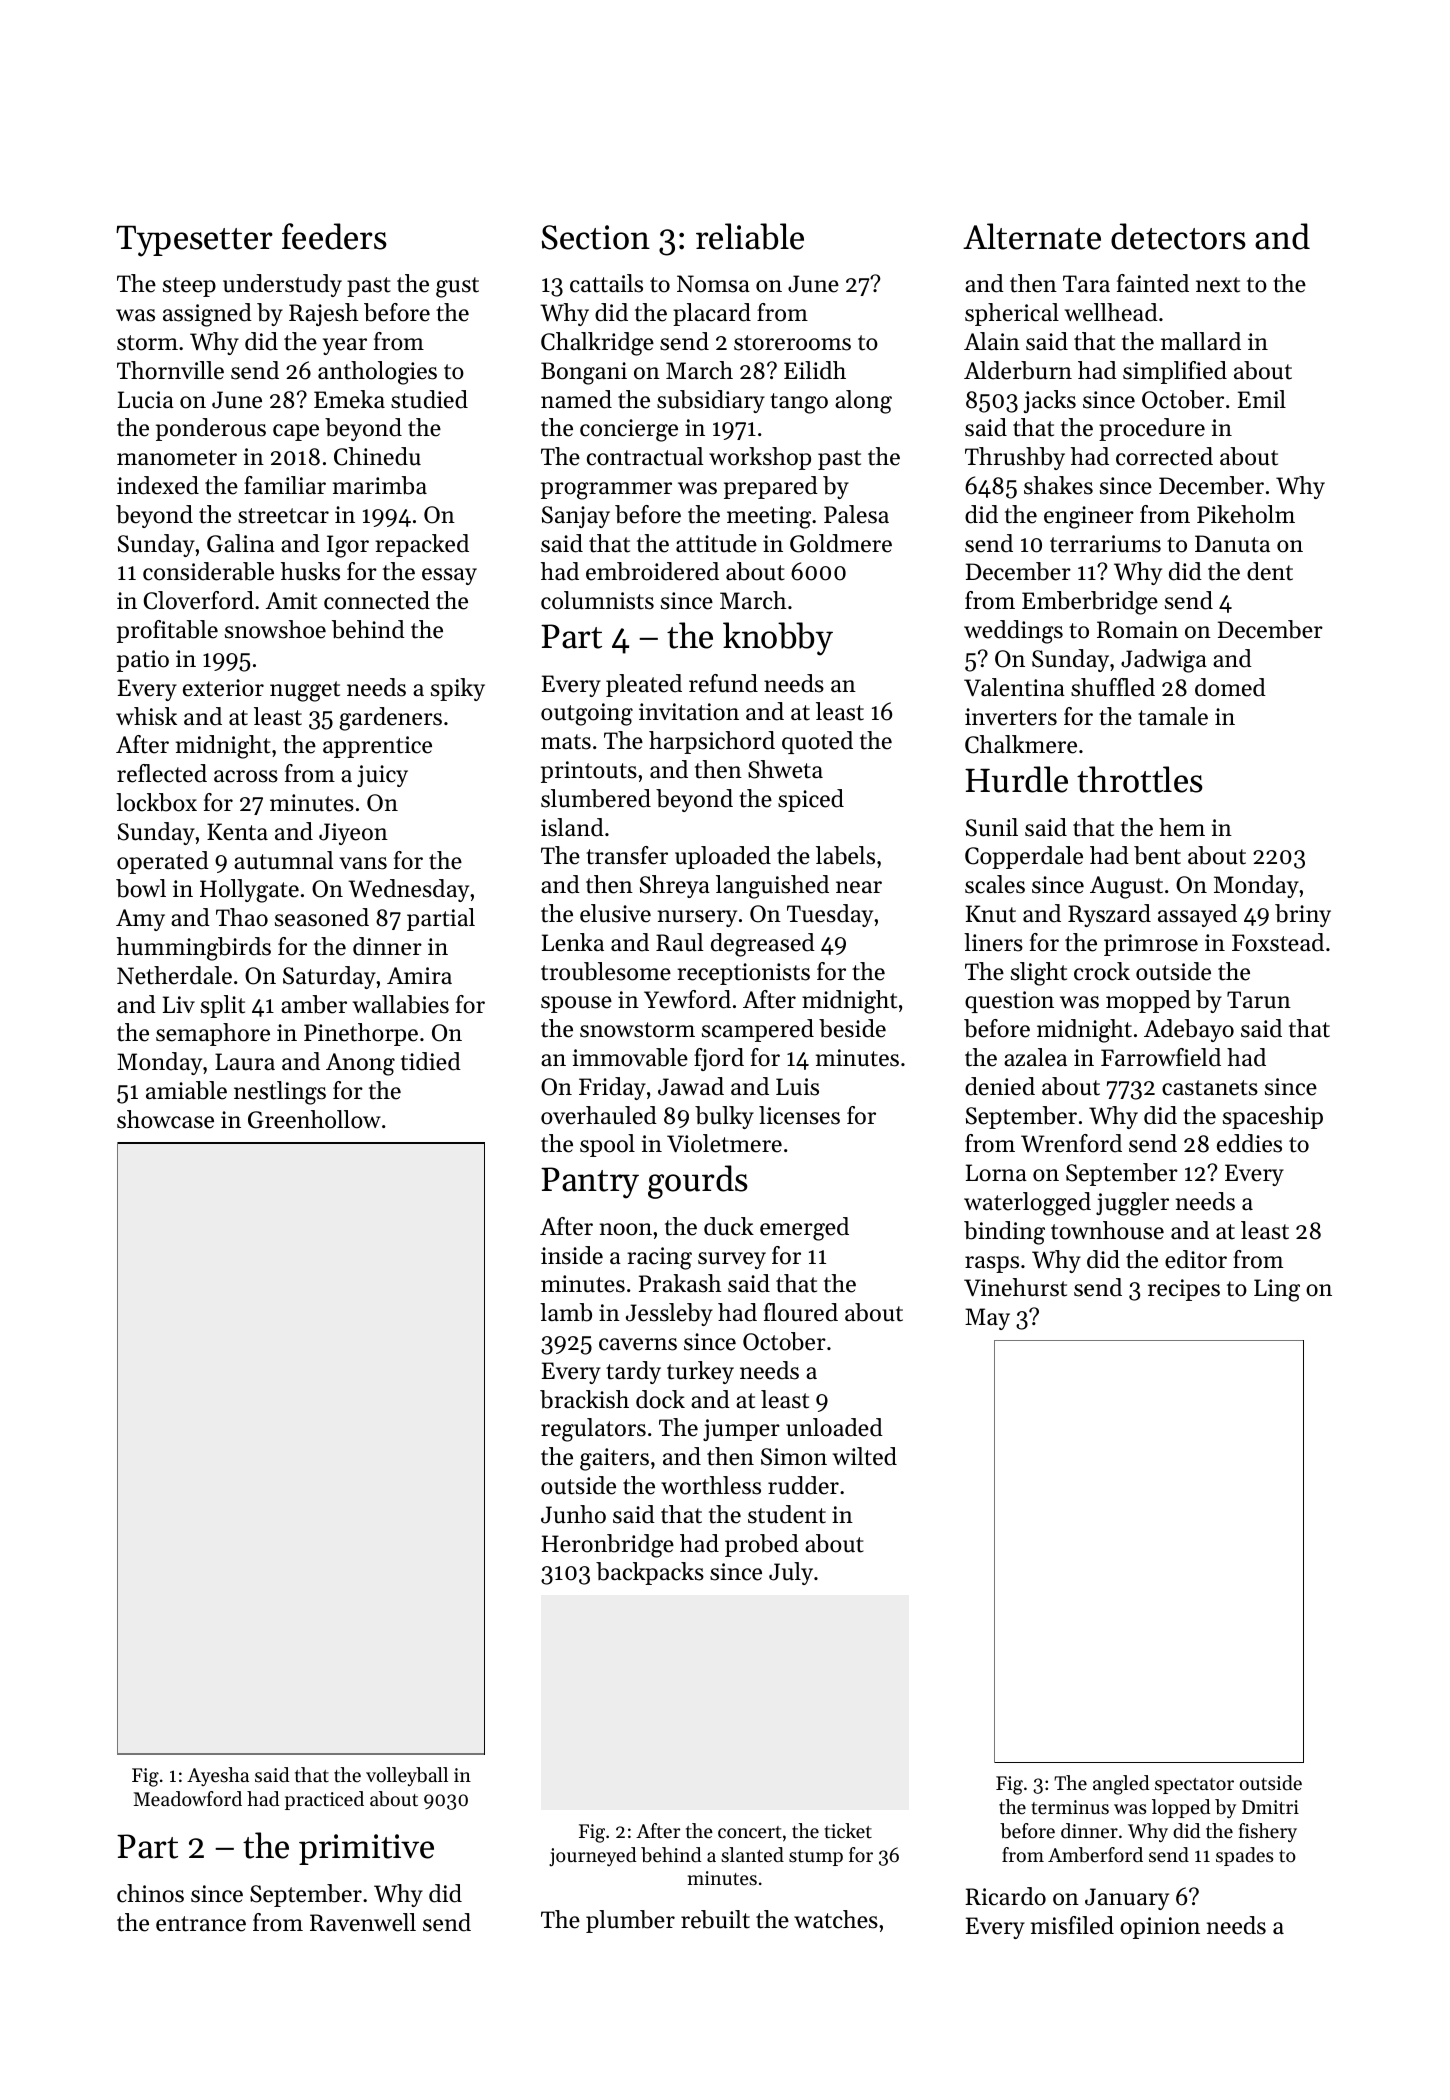 The height and width of the screenshot is (2100, 1450). I want to click on backpacks, so click(650, 1573).
